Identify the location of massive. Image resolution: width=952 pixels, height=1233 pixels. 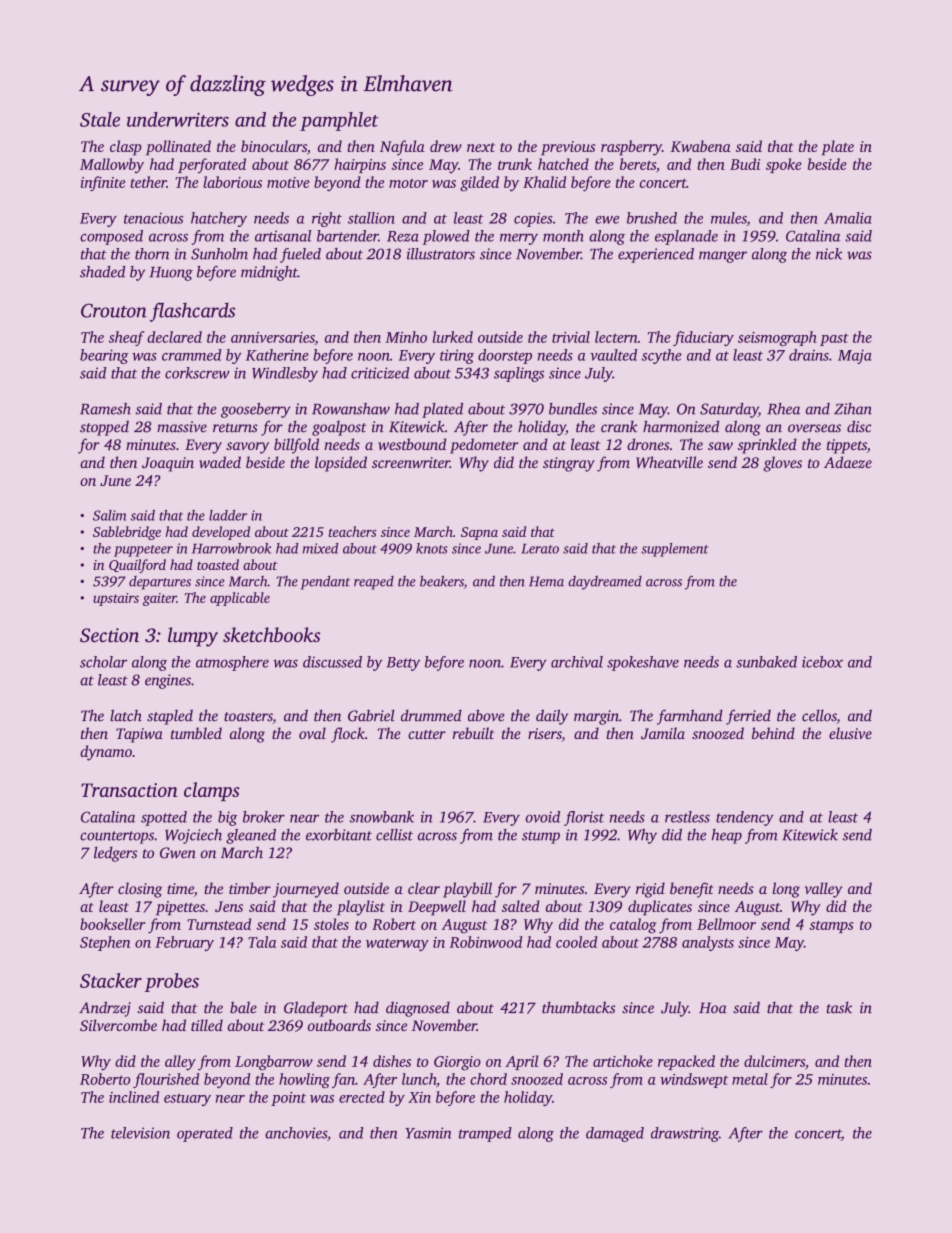
(182, 427).
